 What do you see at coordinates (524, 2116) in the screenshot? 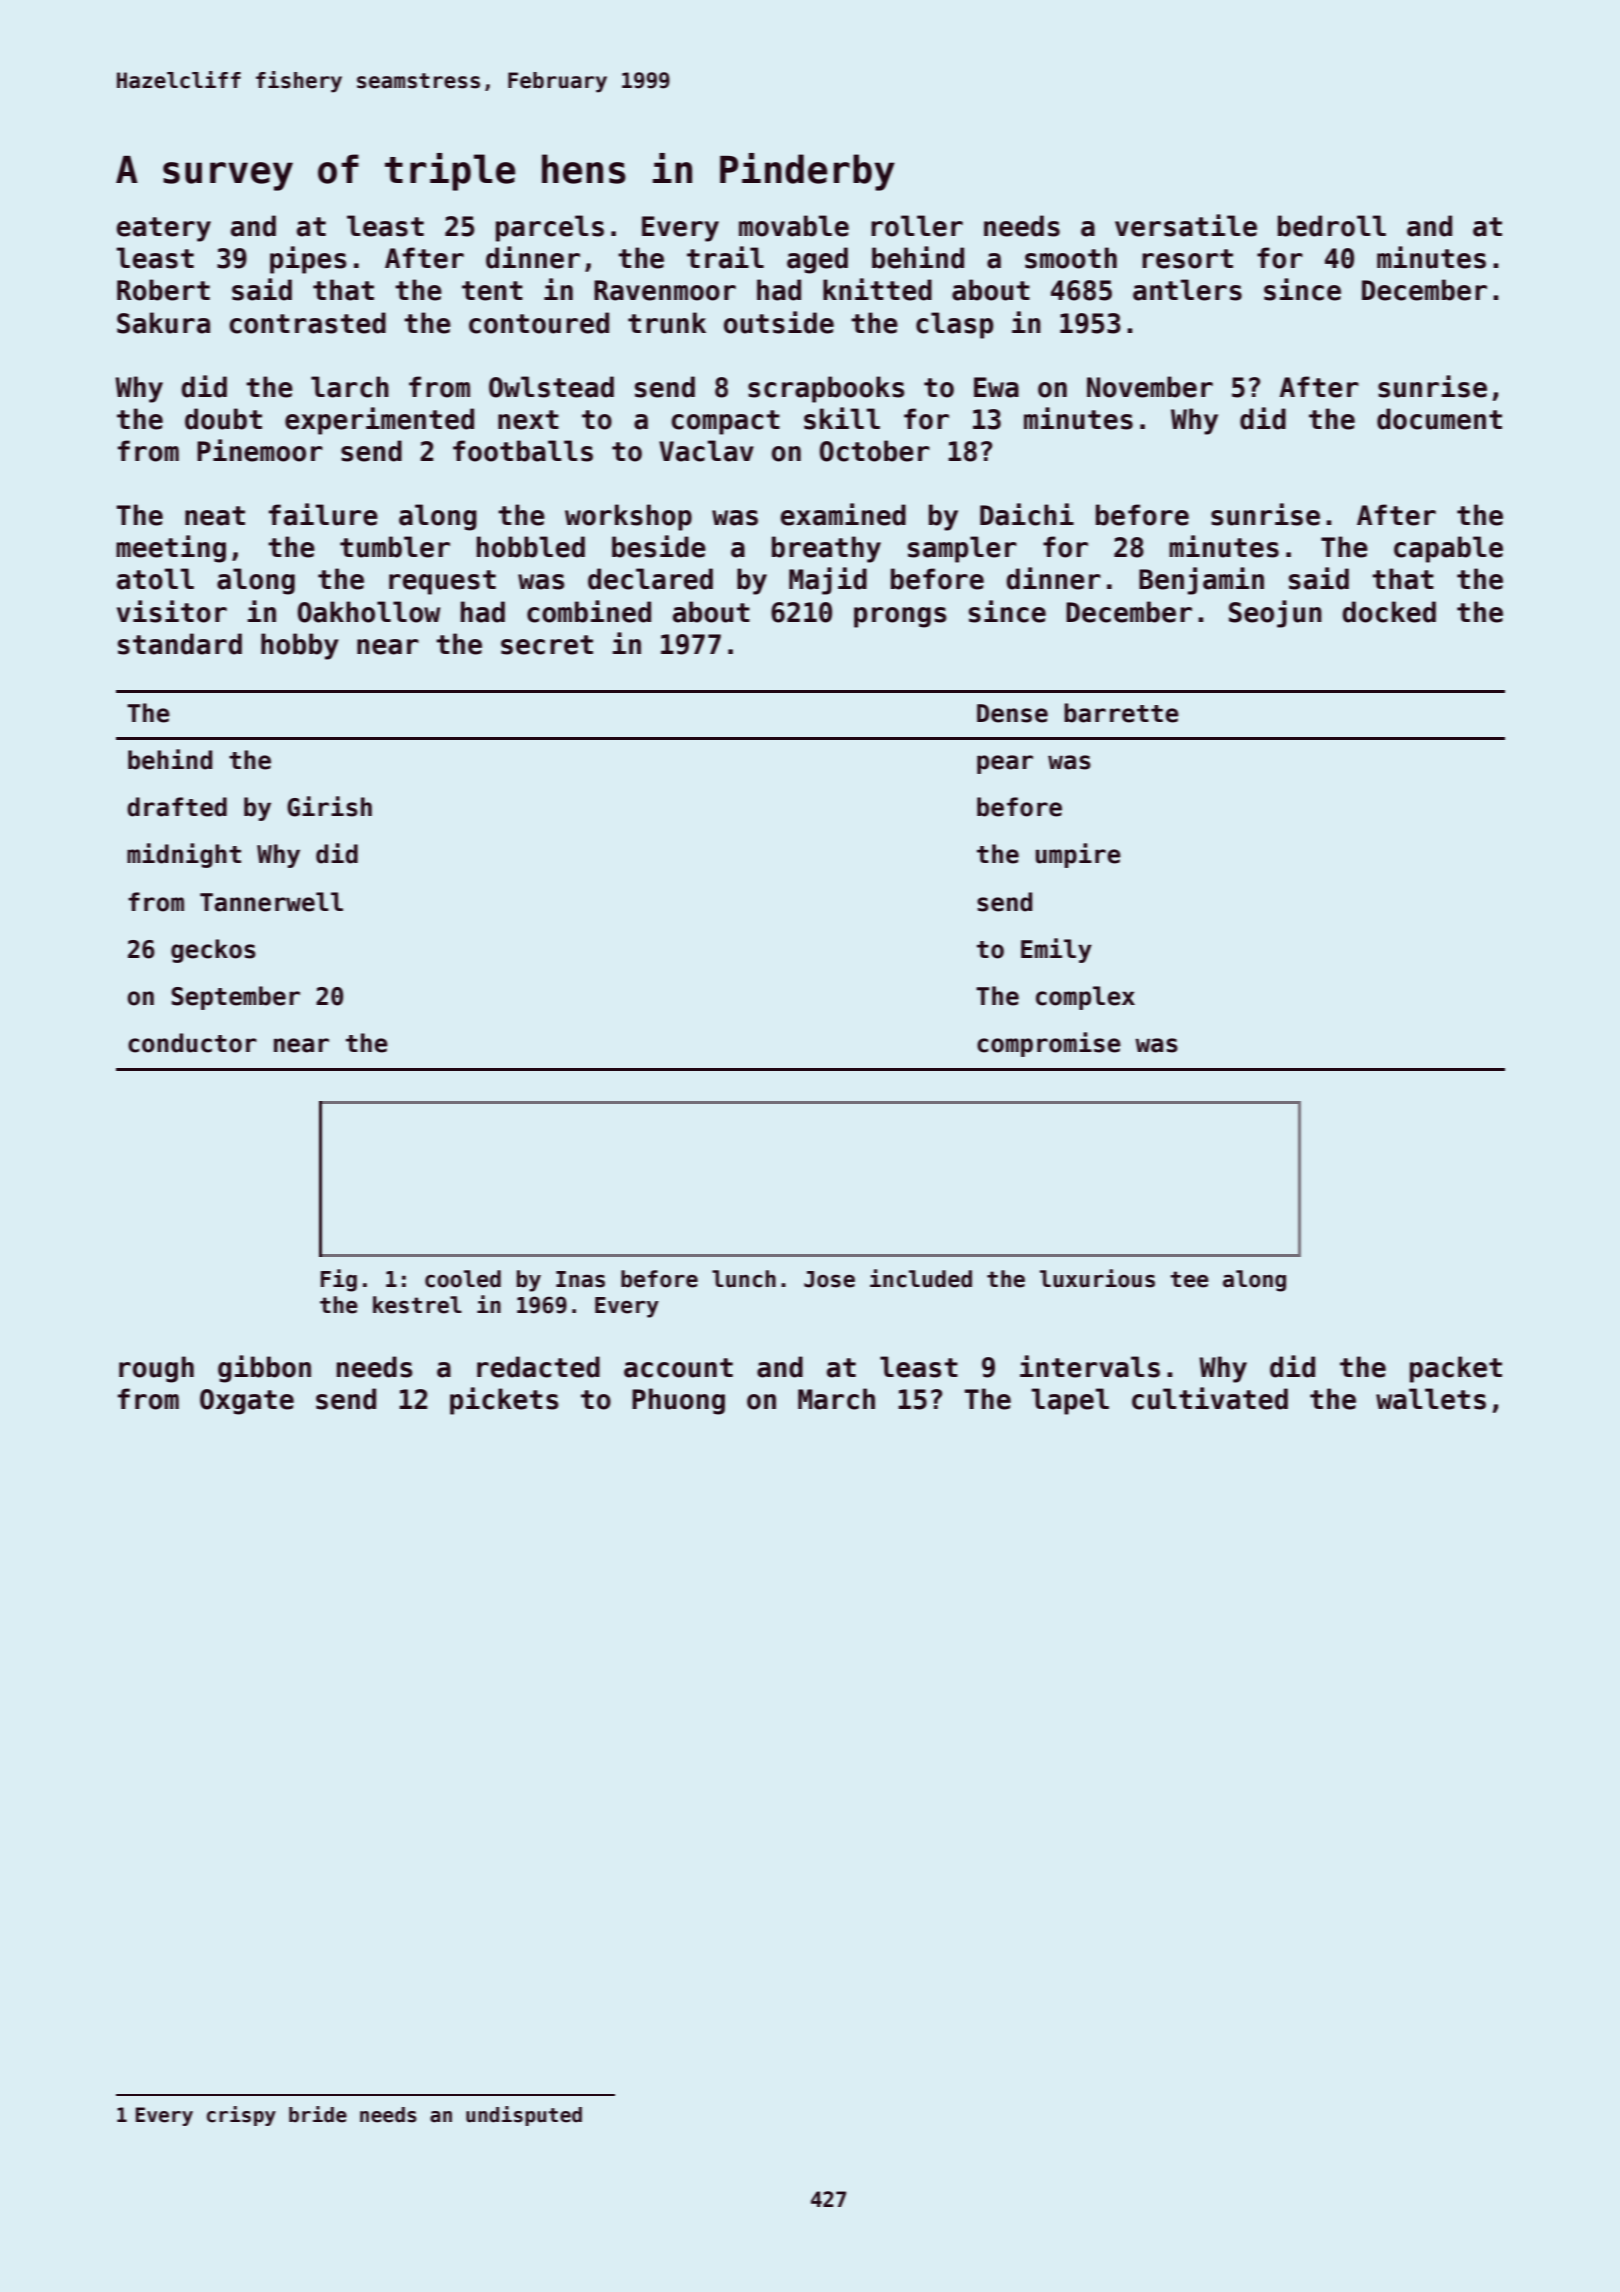
I see `undisputed` at bounding box center [524, 2116].
